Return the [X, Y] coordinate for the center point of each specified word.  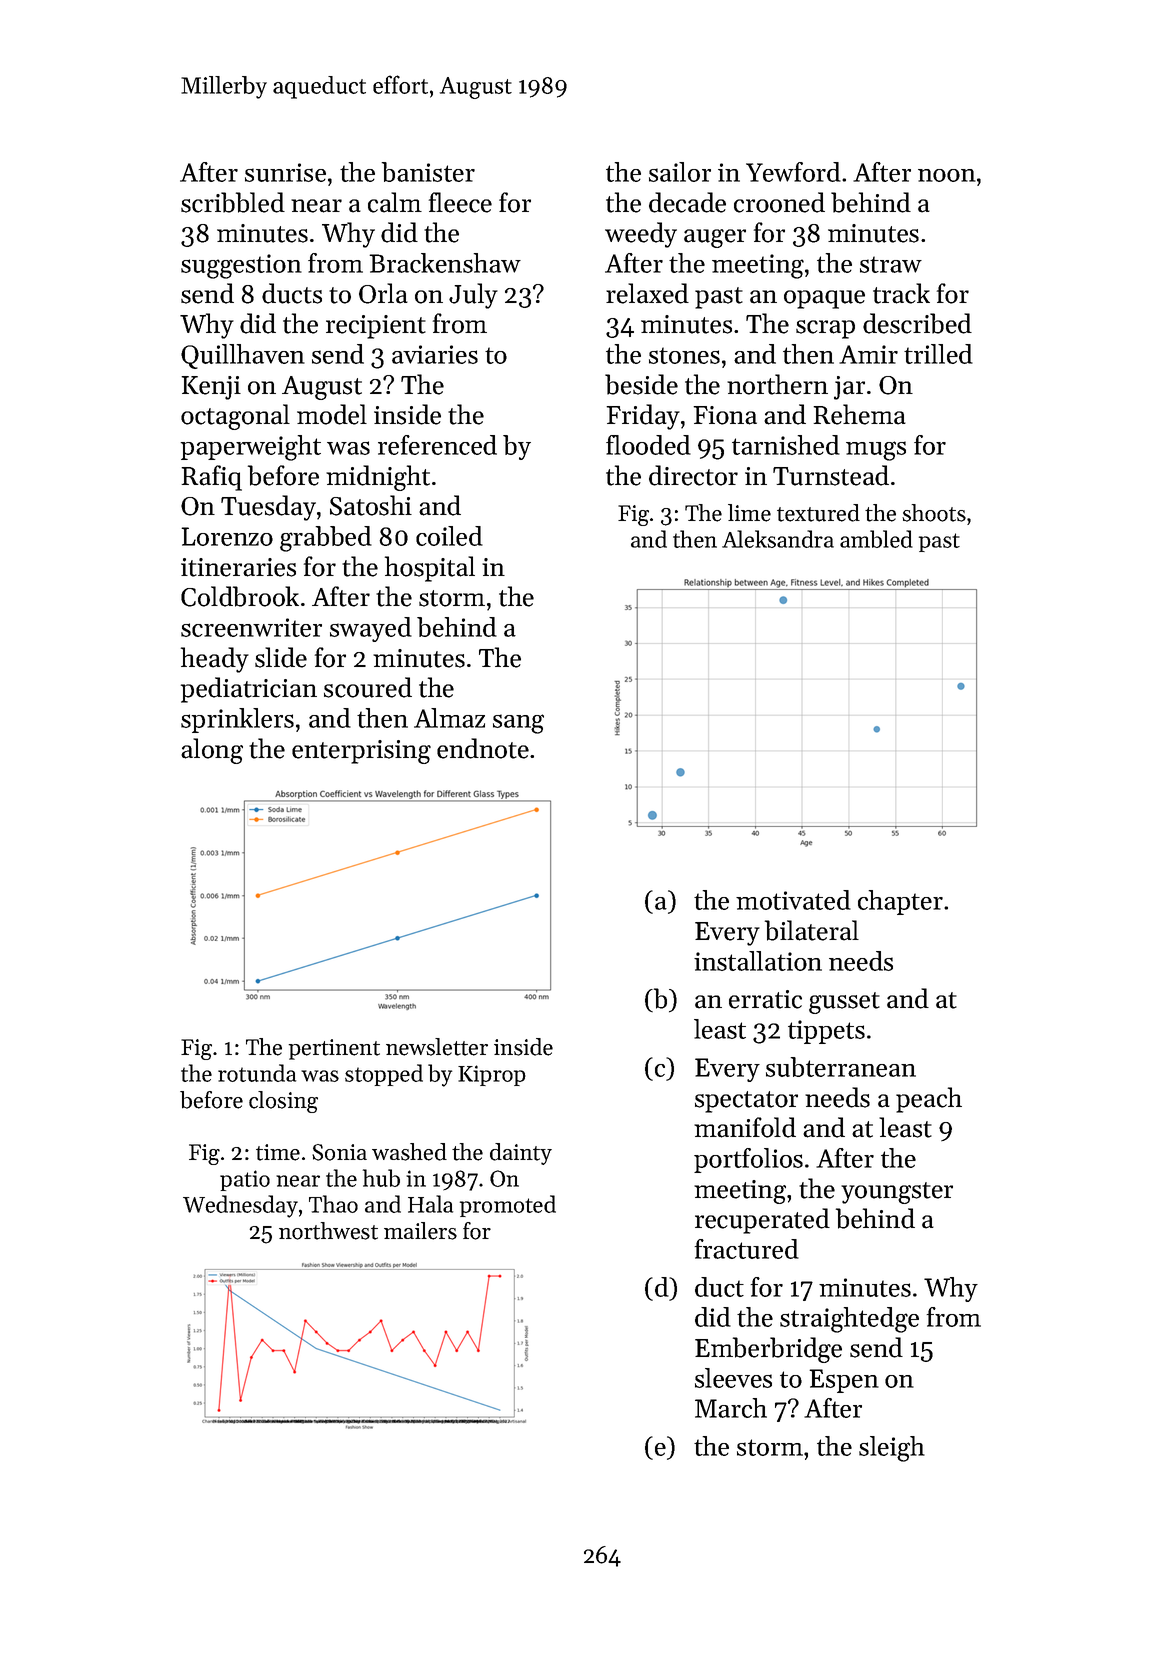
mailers [420, 1231]
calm [395, 202]
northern [777, 384]
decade [687, 202]
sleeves [733, 1378]
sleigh [892, 1449]
